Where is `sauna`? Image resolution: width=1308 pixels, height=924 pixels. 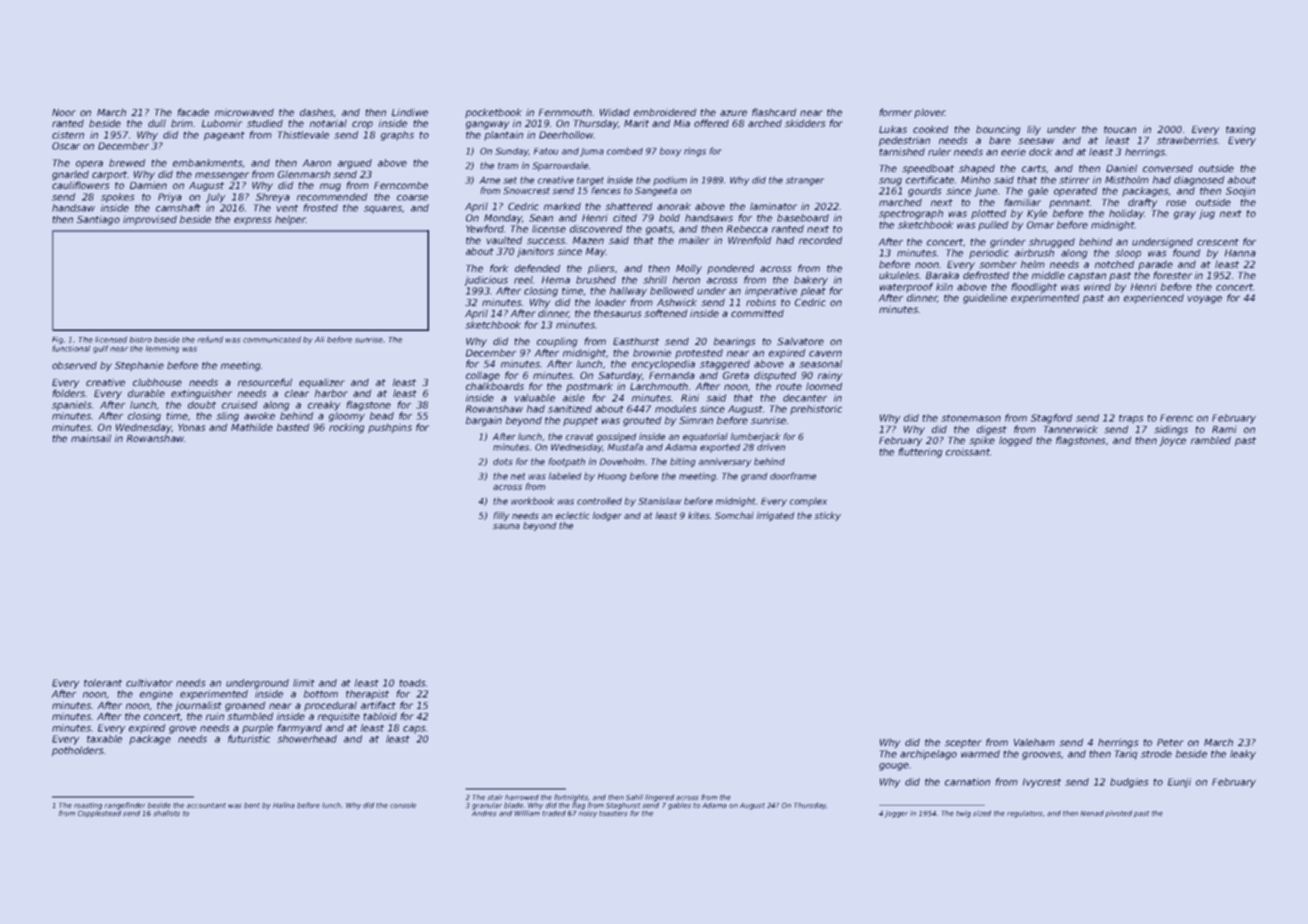 sauna is located at coordinates (506, 526).
